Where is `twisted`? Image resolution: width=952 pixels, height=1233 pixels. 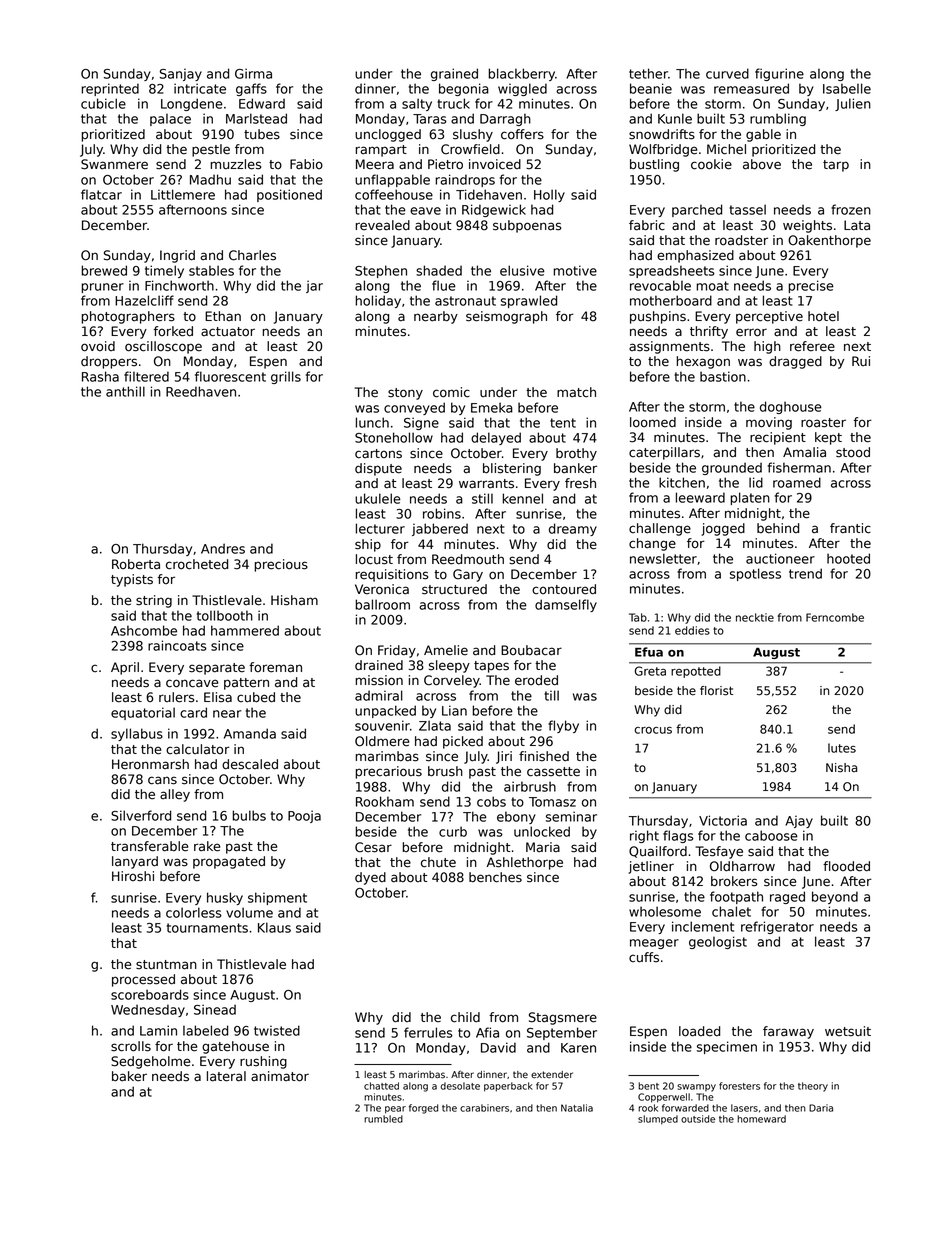
twisted is located at coordinates (277, 1030).
